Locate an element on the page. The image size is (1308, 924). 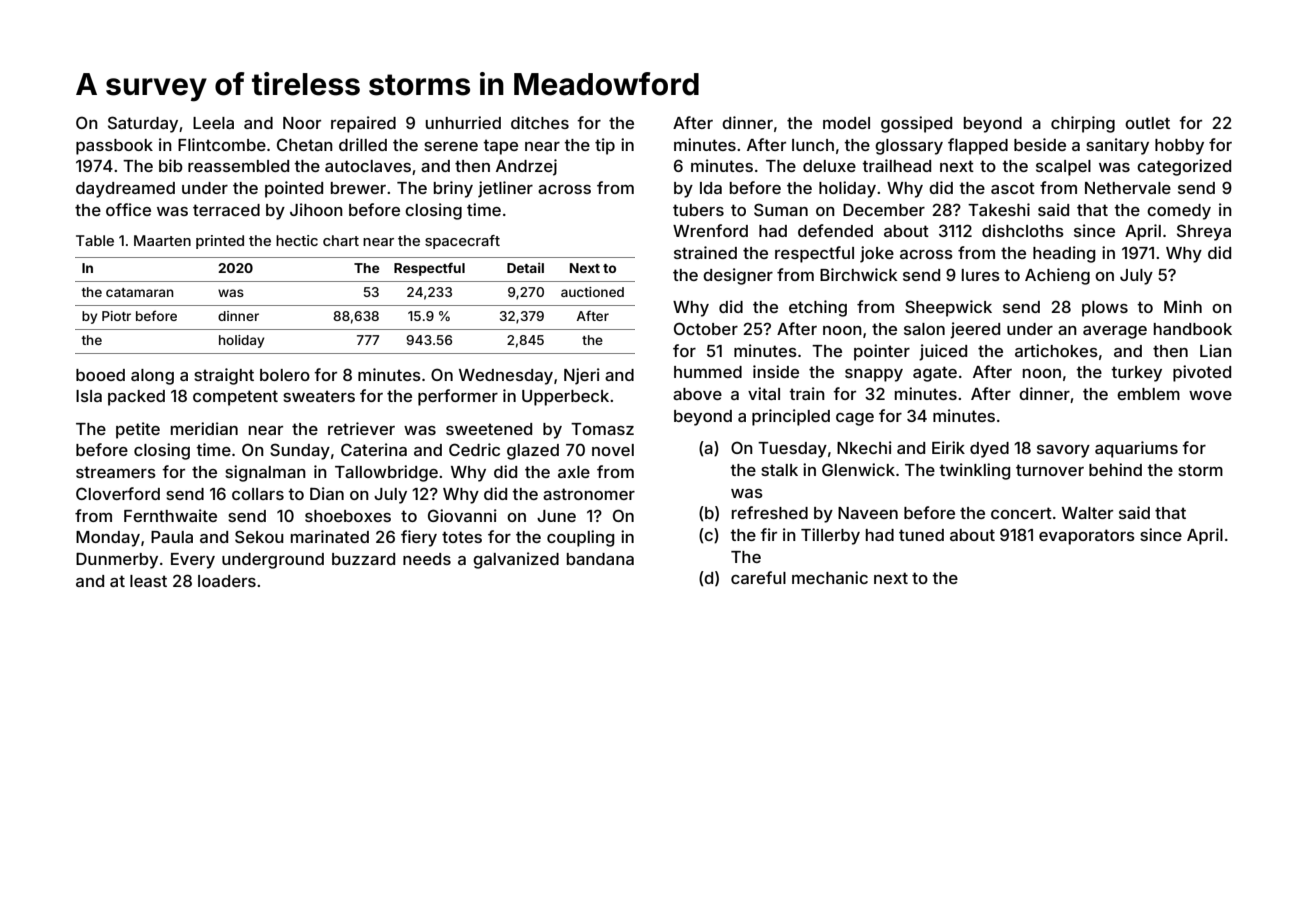
Piotr is located at coordinates (116, 316).
